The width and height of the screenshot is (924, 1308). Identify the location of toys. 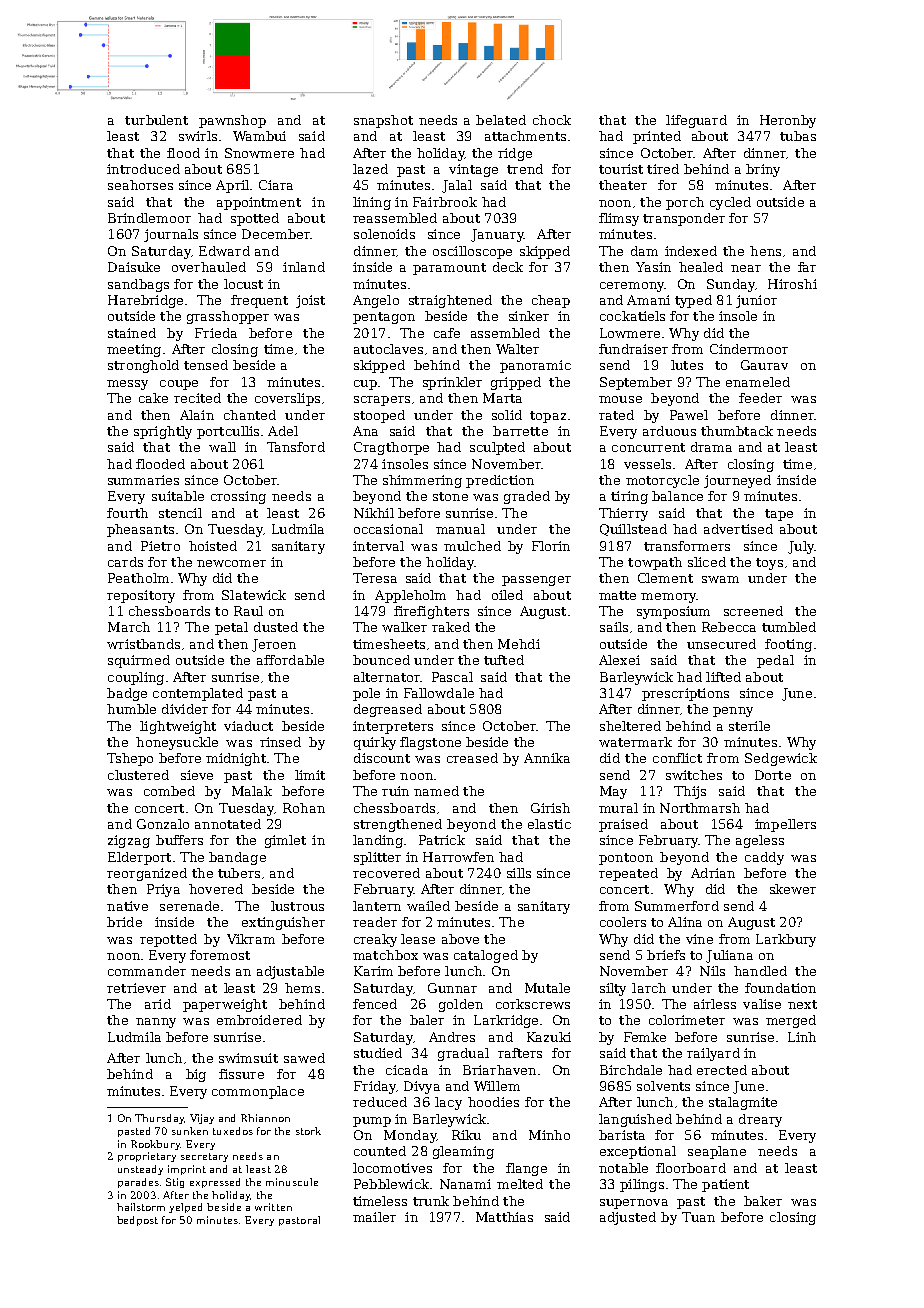
(769, 564).
